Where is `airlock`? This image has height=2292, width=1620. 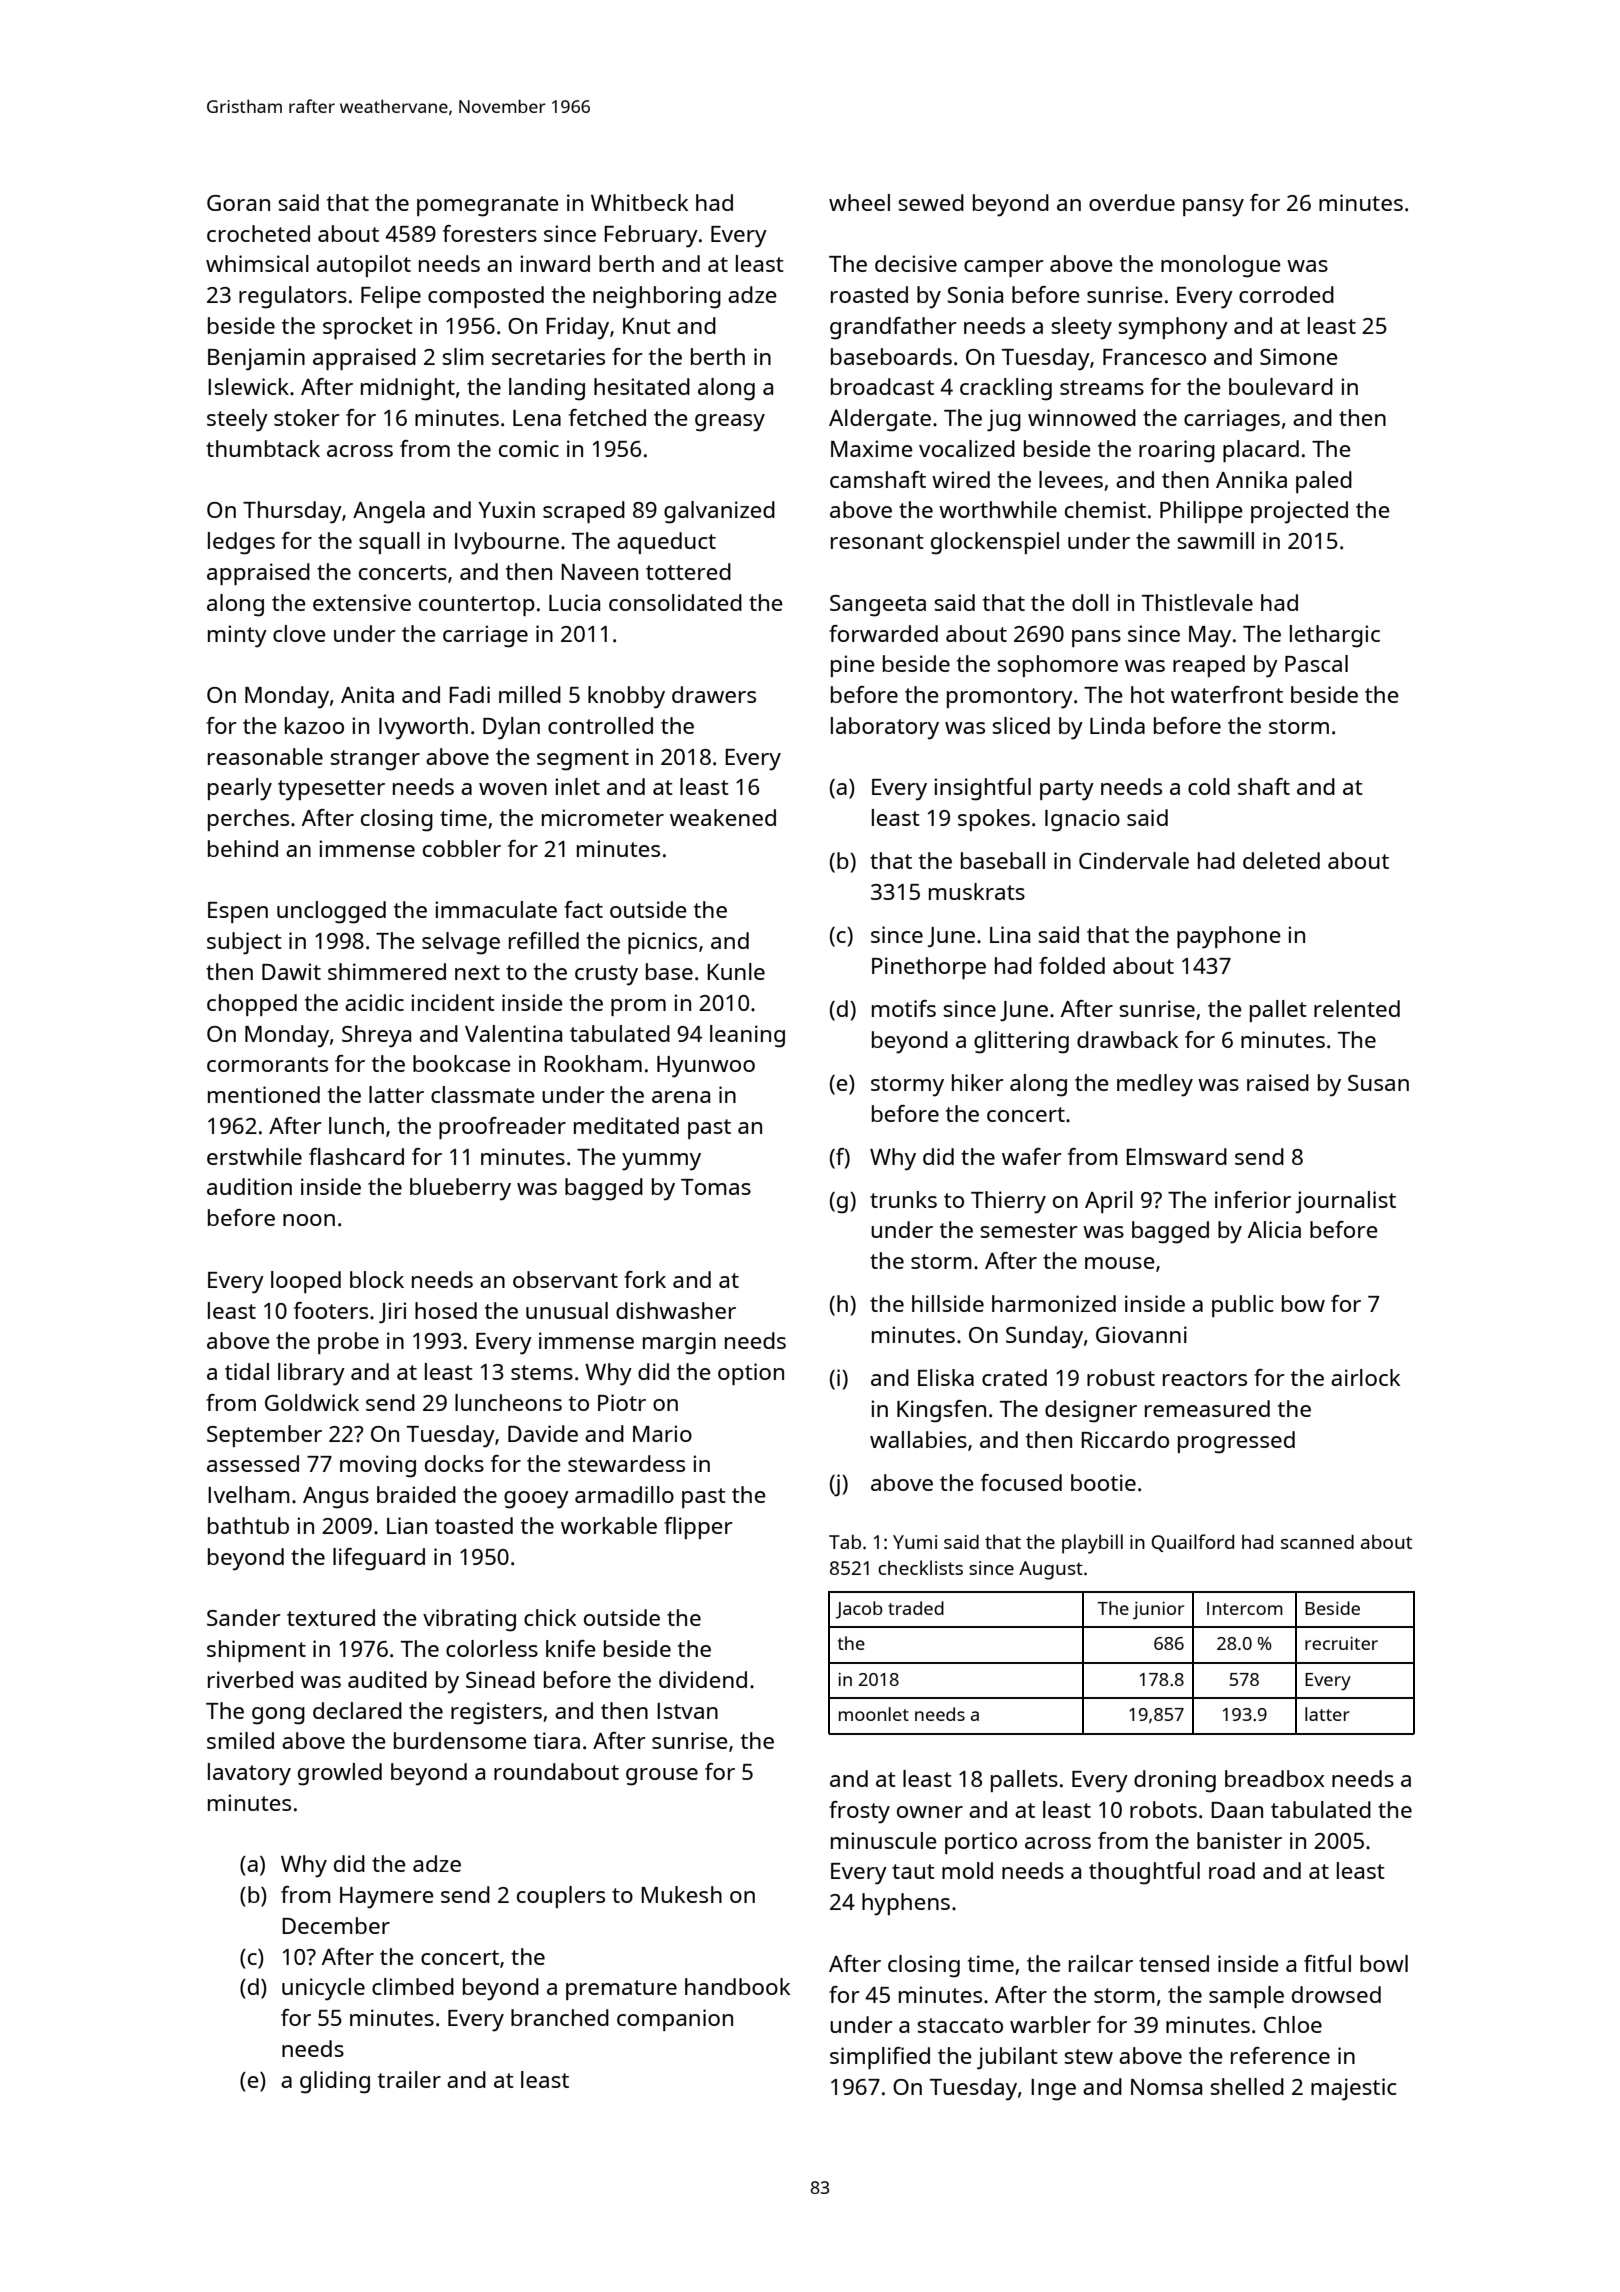
airlock is located at coordinates (1365, 1377).
